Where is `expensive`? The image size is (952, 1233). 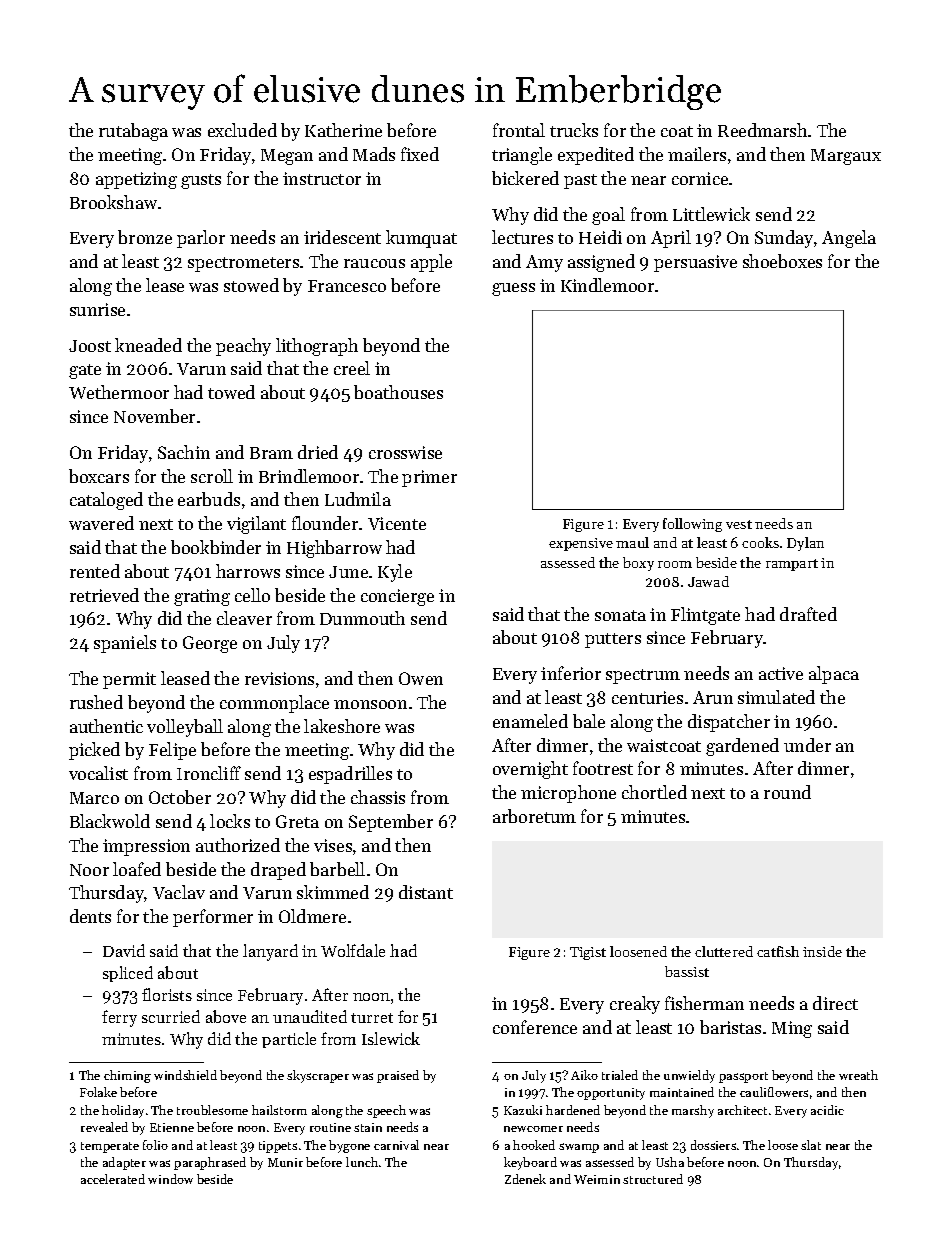
expensive is located at coordinates (581, 544).
